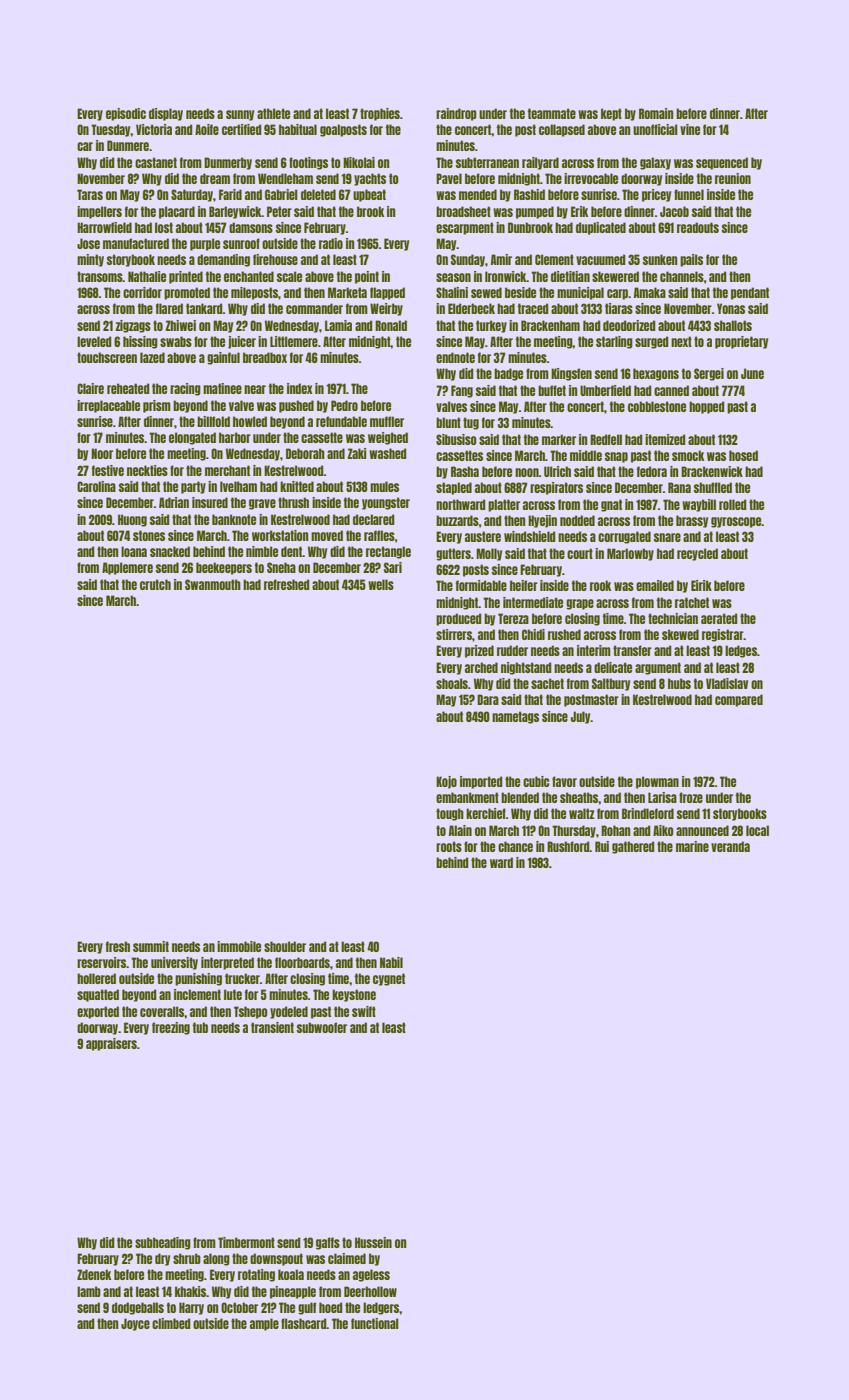 The height and width of the screenshot is (1400, 849). What do you see at coordinates (328, 1243) in the screenshot?
I see `gaffs` at bounding box center [328, 1243].
